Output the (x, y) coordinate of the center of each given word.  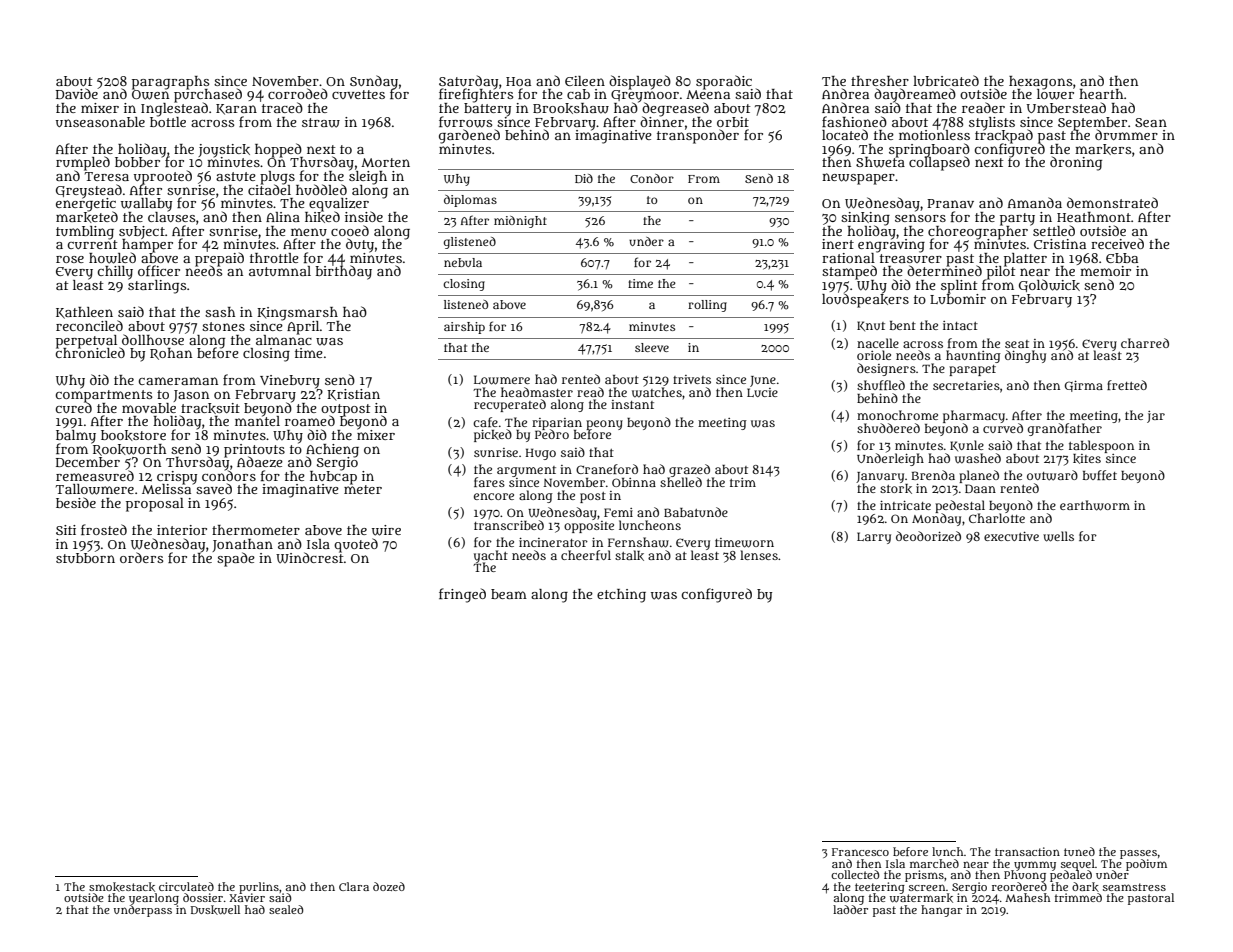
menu (309, 232)
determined (944, 271)
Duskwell (215, 910)
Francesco (860, 852)
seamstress (1134, 887)
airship (464, 328)
